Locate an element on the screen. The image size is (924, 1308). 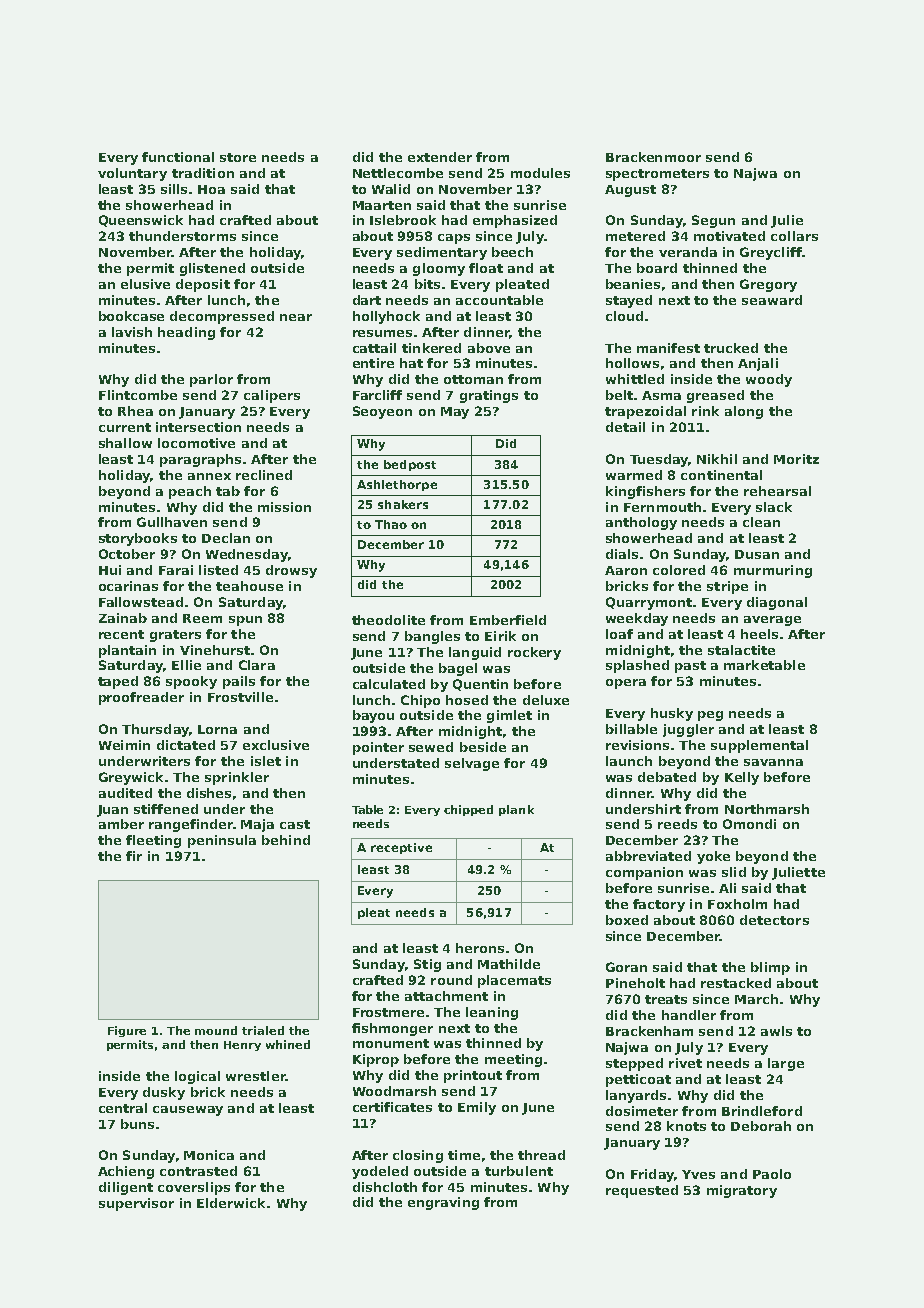
Ashlethorpe is located at coordinates (397, 485).
